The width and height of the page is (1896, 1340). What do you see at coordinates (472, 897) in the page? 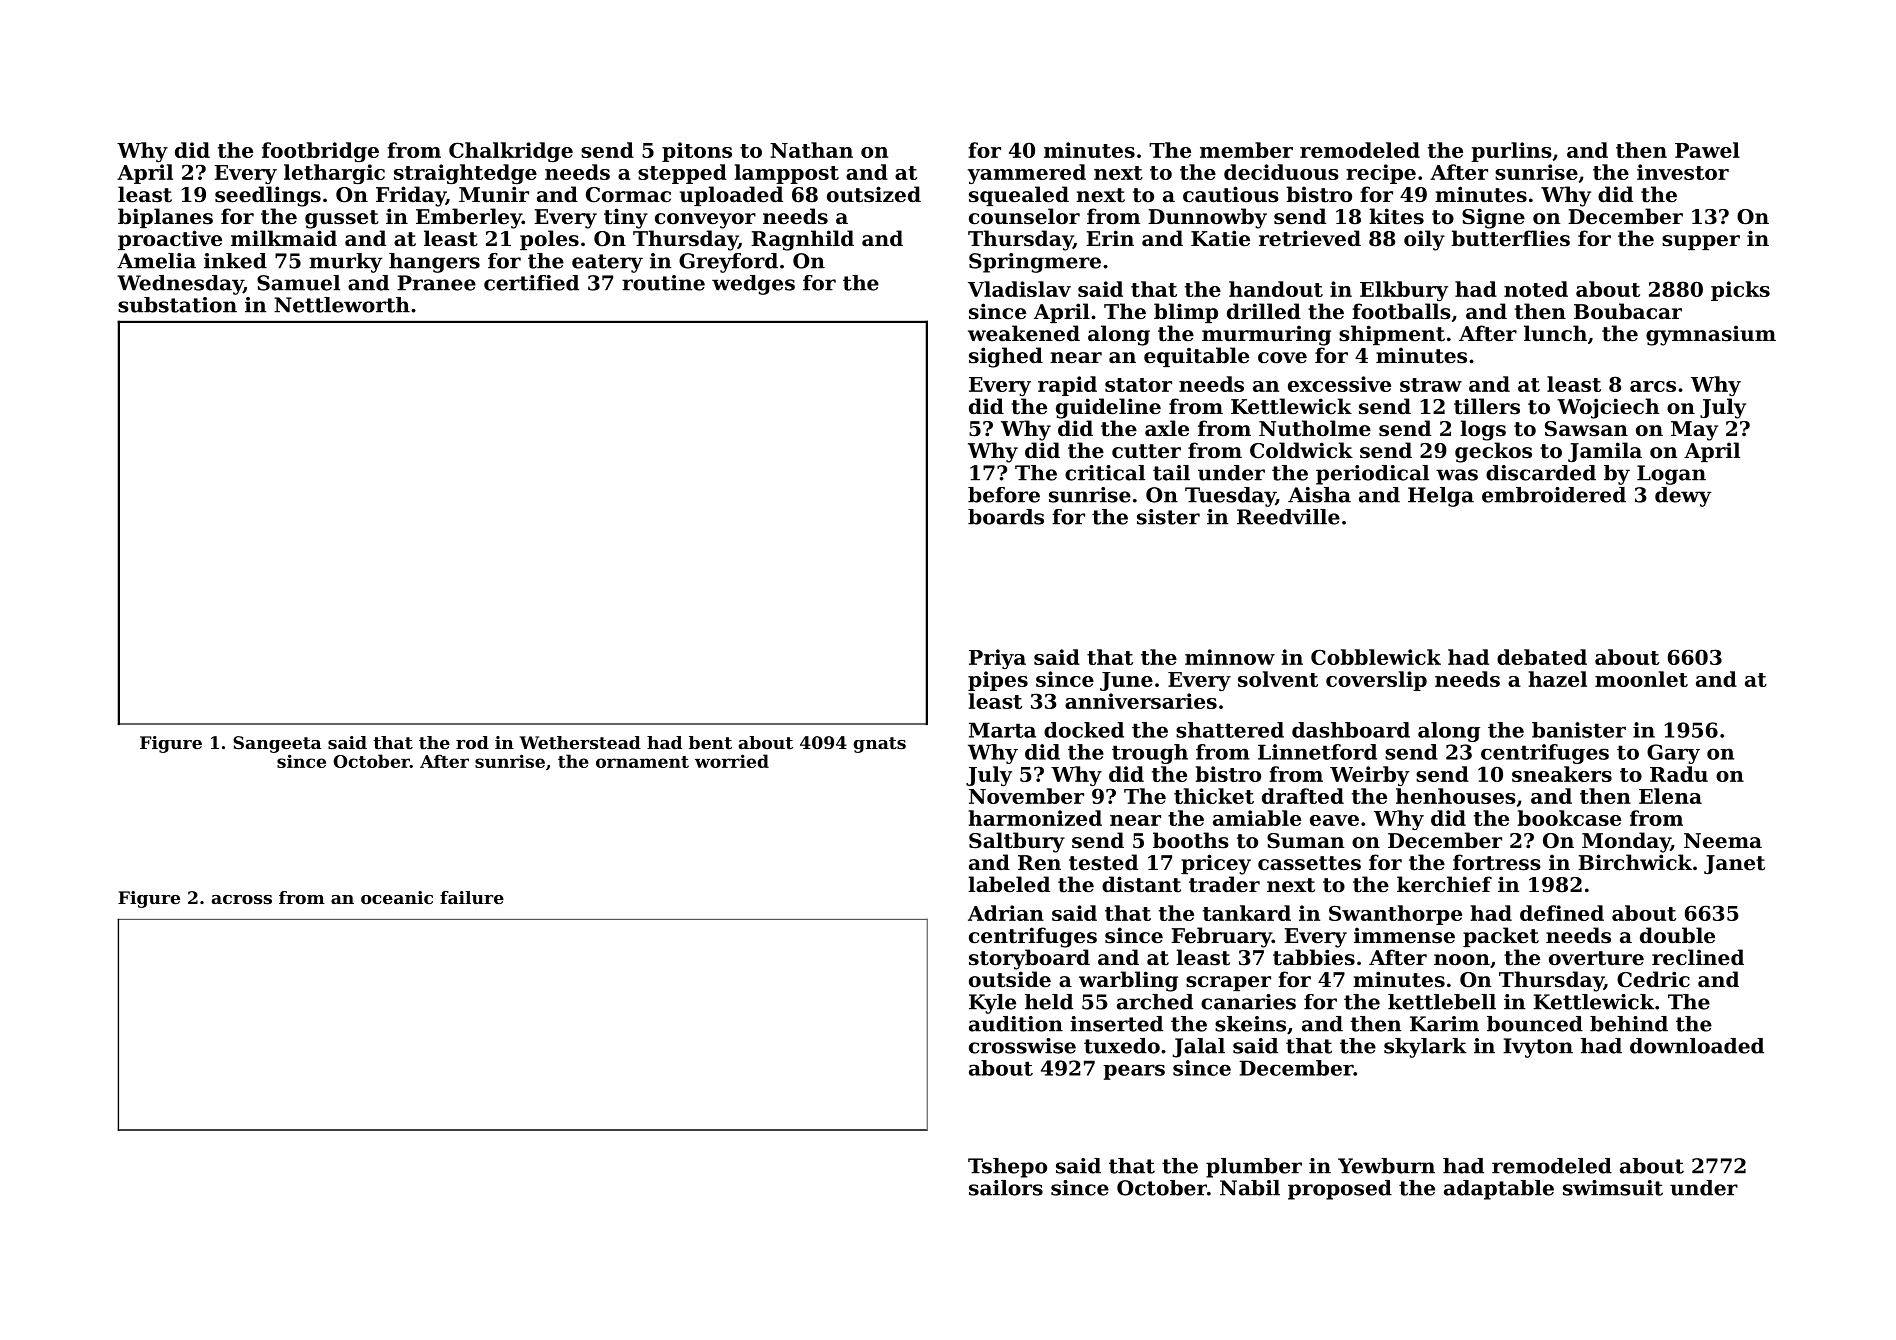
I see `failure` at bounding box center [472, 897].
